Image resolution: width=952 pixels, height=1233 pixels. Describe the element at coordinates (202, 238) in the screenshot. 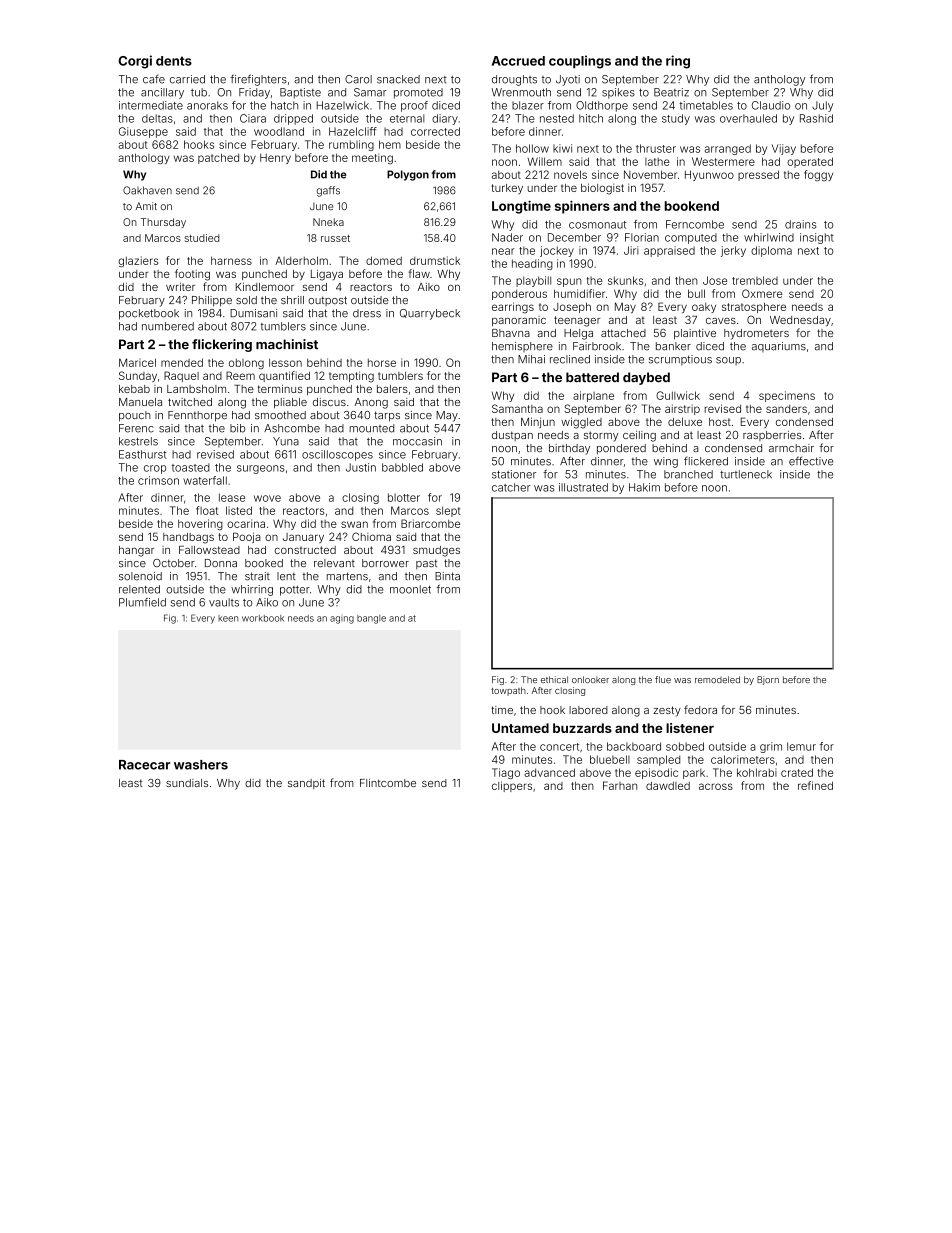

I see `studied` at that location.
